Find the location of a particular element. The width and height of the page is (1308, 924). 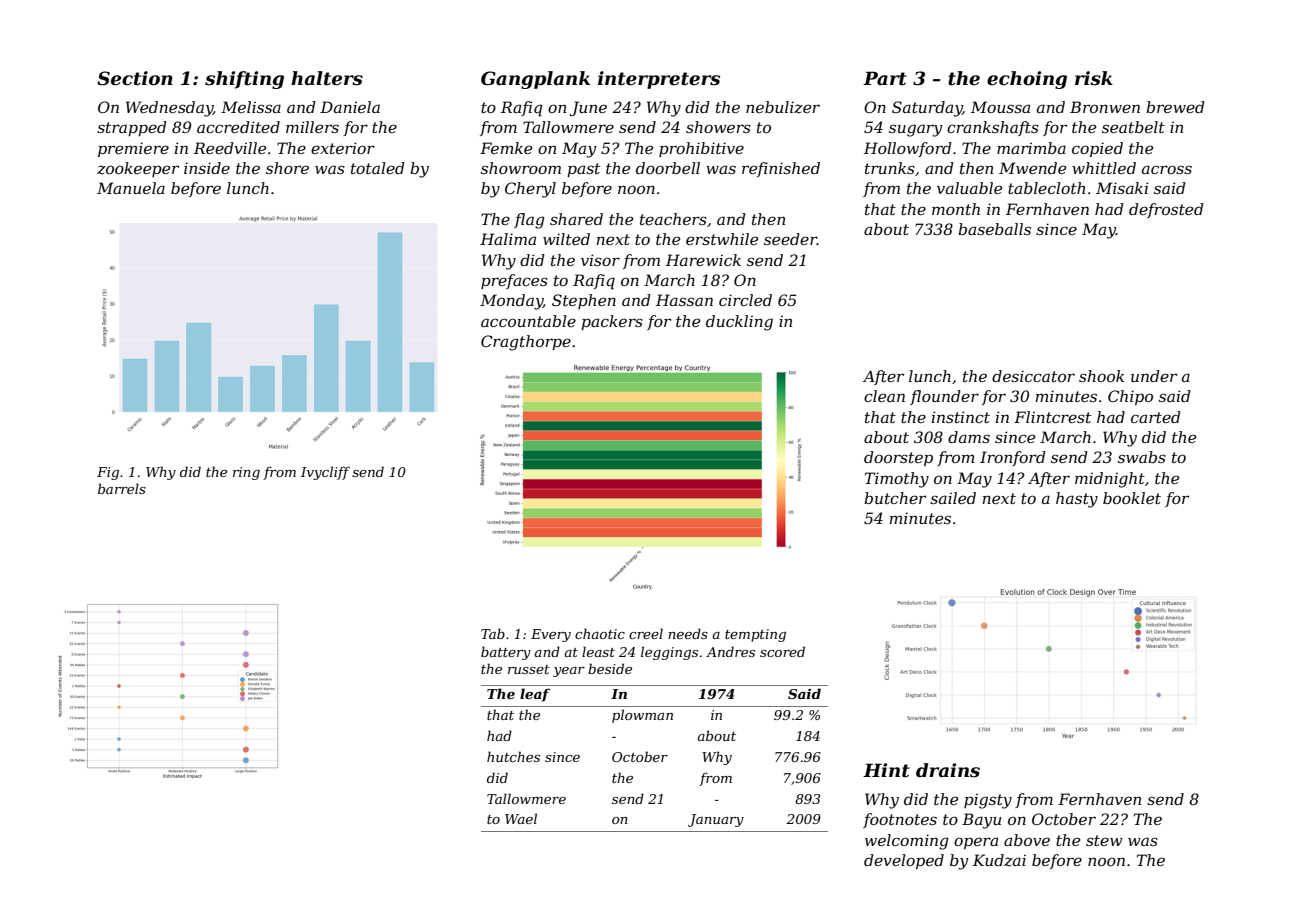

beside is located at coordinates (610, 668).
